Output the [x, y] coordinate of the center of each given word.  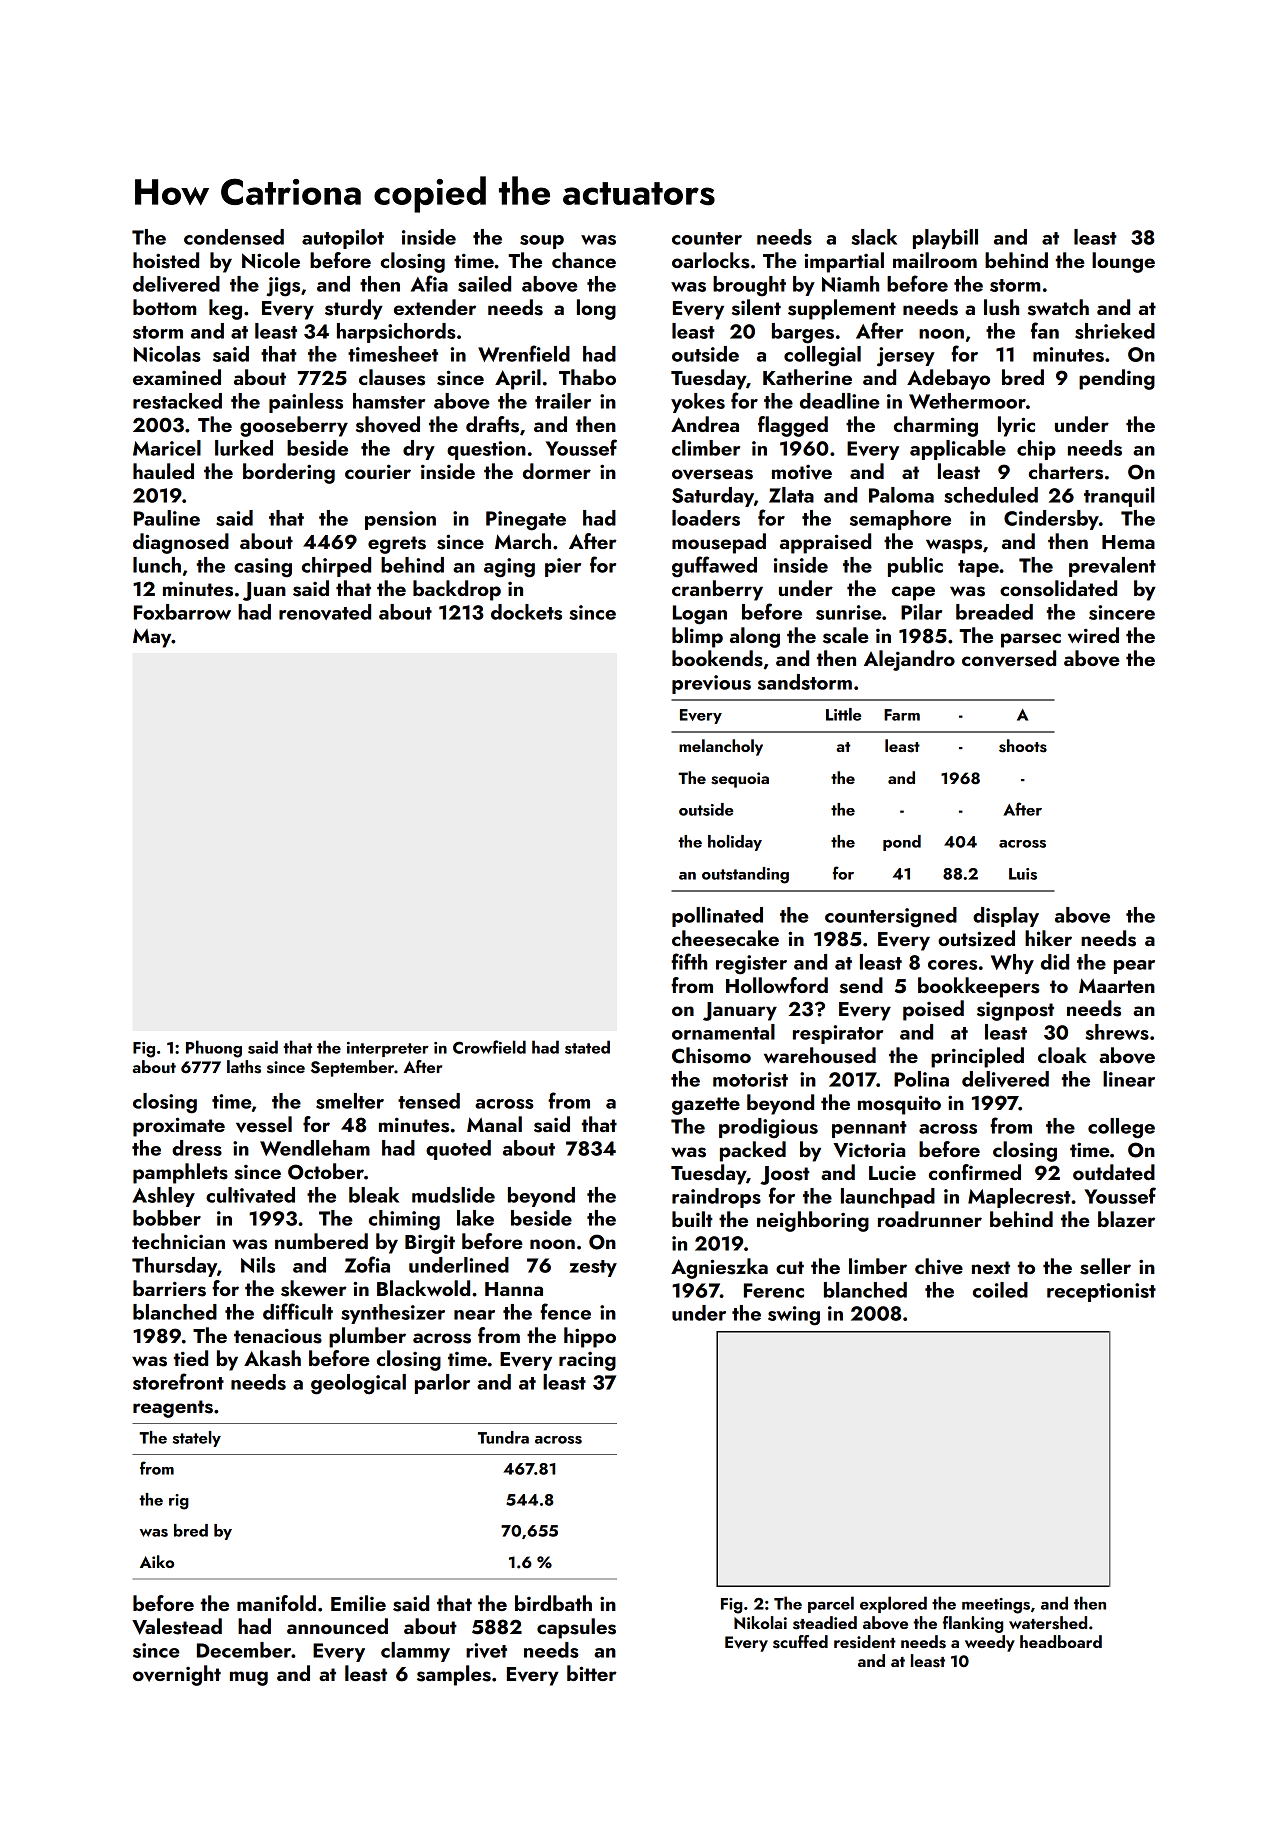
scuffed [800, 1642]
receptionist [1101, 1292]
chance [584, 260]
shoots [1023, 746]
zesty [593, 1268]
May [152, 638]
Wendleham [315, 1148]
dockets [526, 612]
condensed [234, 237]
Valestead [177, 1626]
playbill [945, 239]
